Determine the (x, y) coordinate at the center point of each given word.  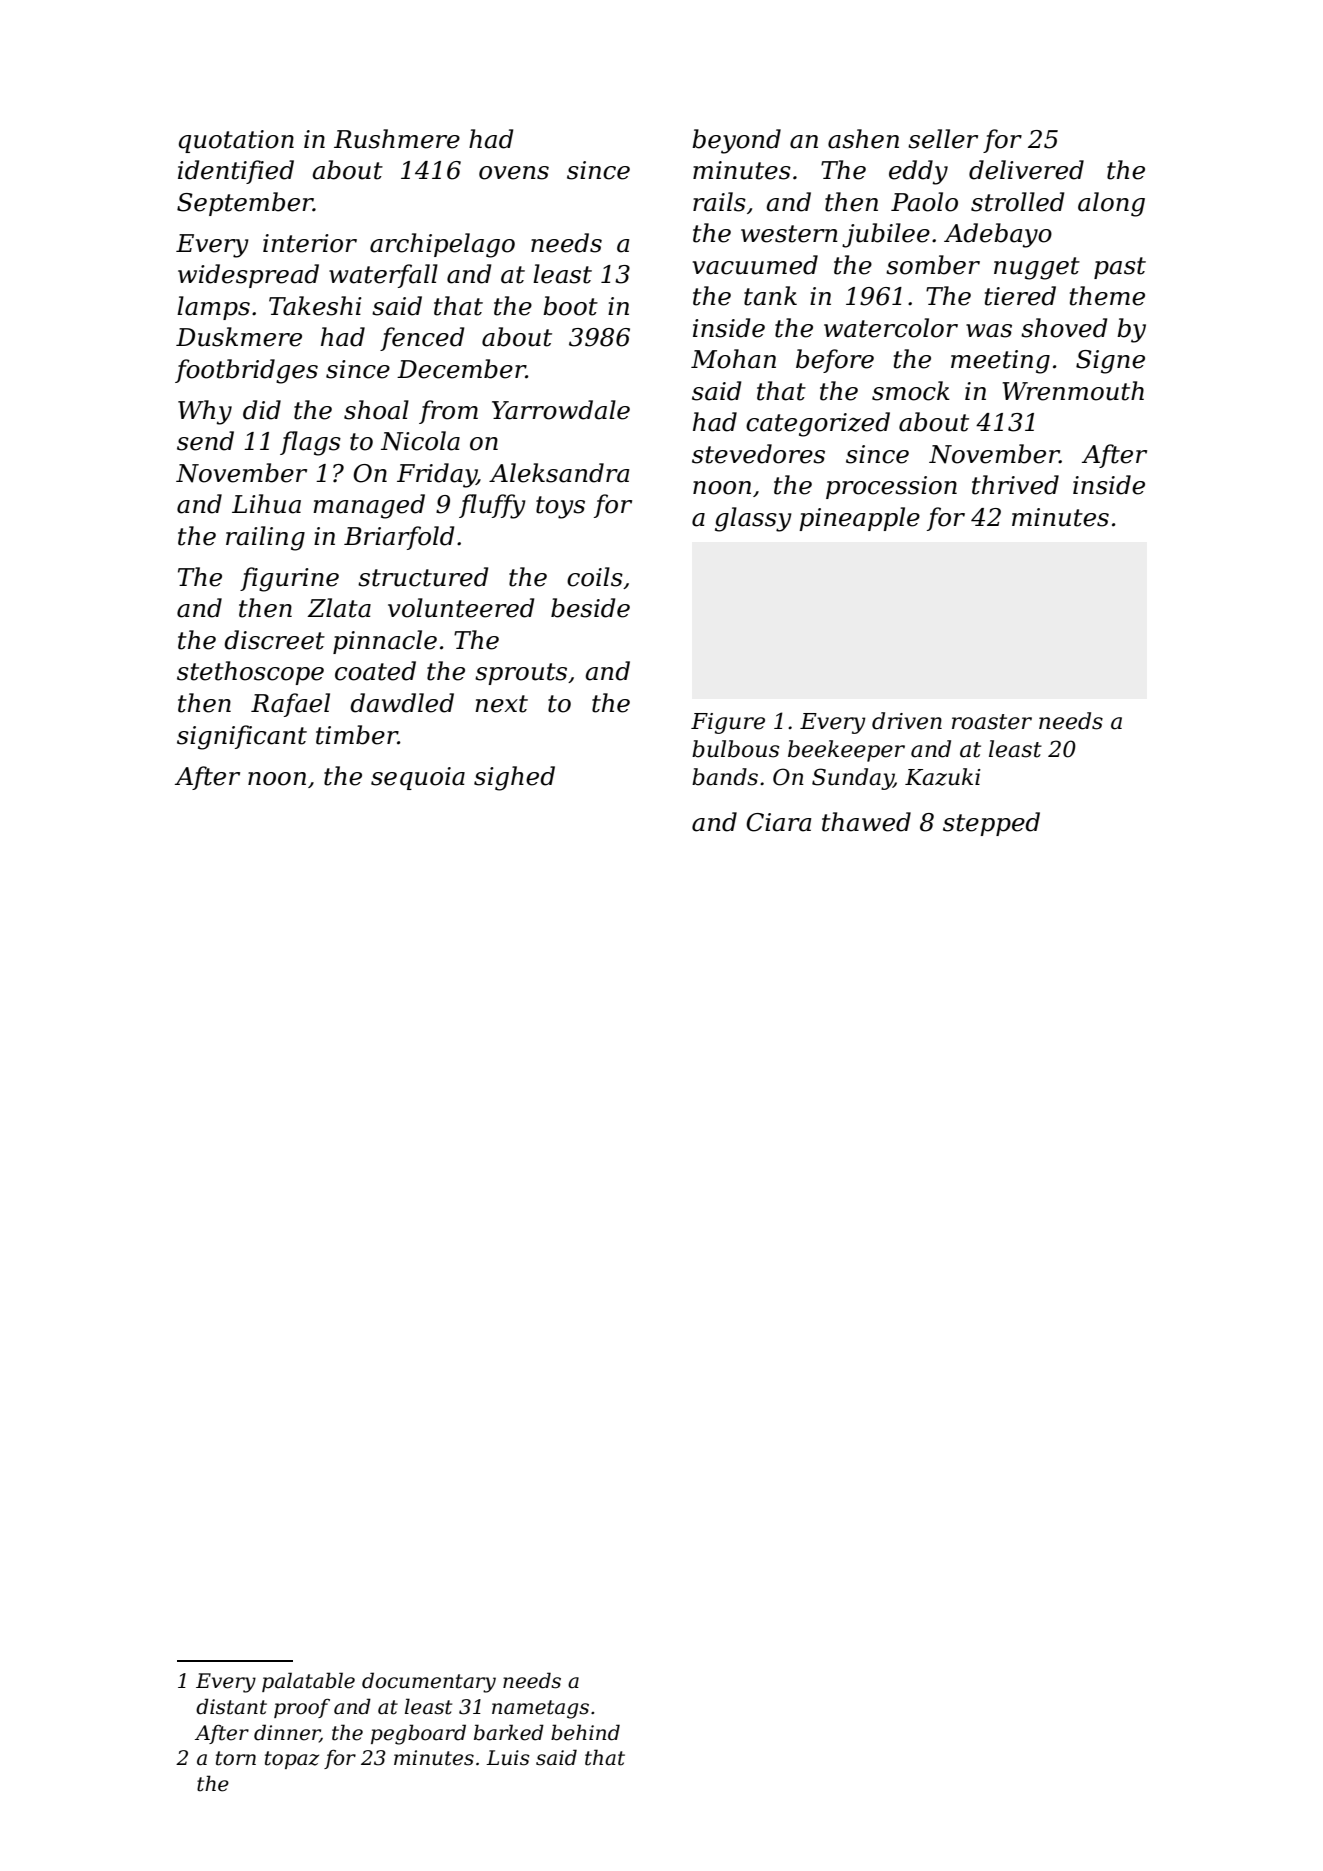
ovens (514, 173)
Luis (508, 1758)
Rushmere (397, 139)
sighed (514, 778)
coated (375, 671)
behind (585, 1732)
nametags (540, 1709)
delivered (1026, 170)
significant (242, 737)
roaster (992, 722)
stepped (991, 824)
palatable (308, 1682)
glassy (753, 519)
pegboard (418, 1734)
